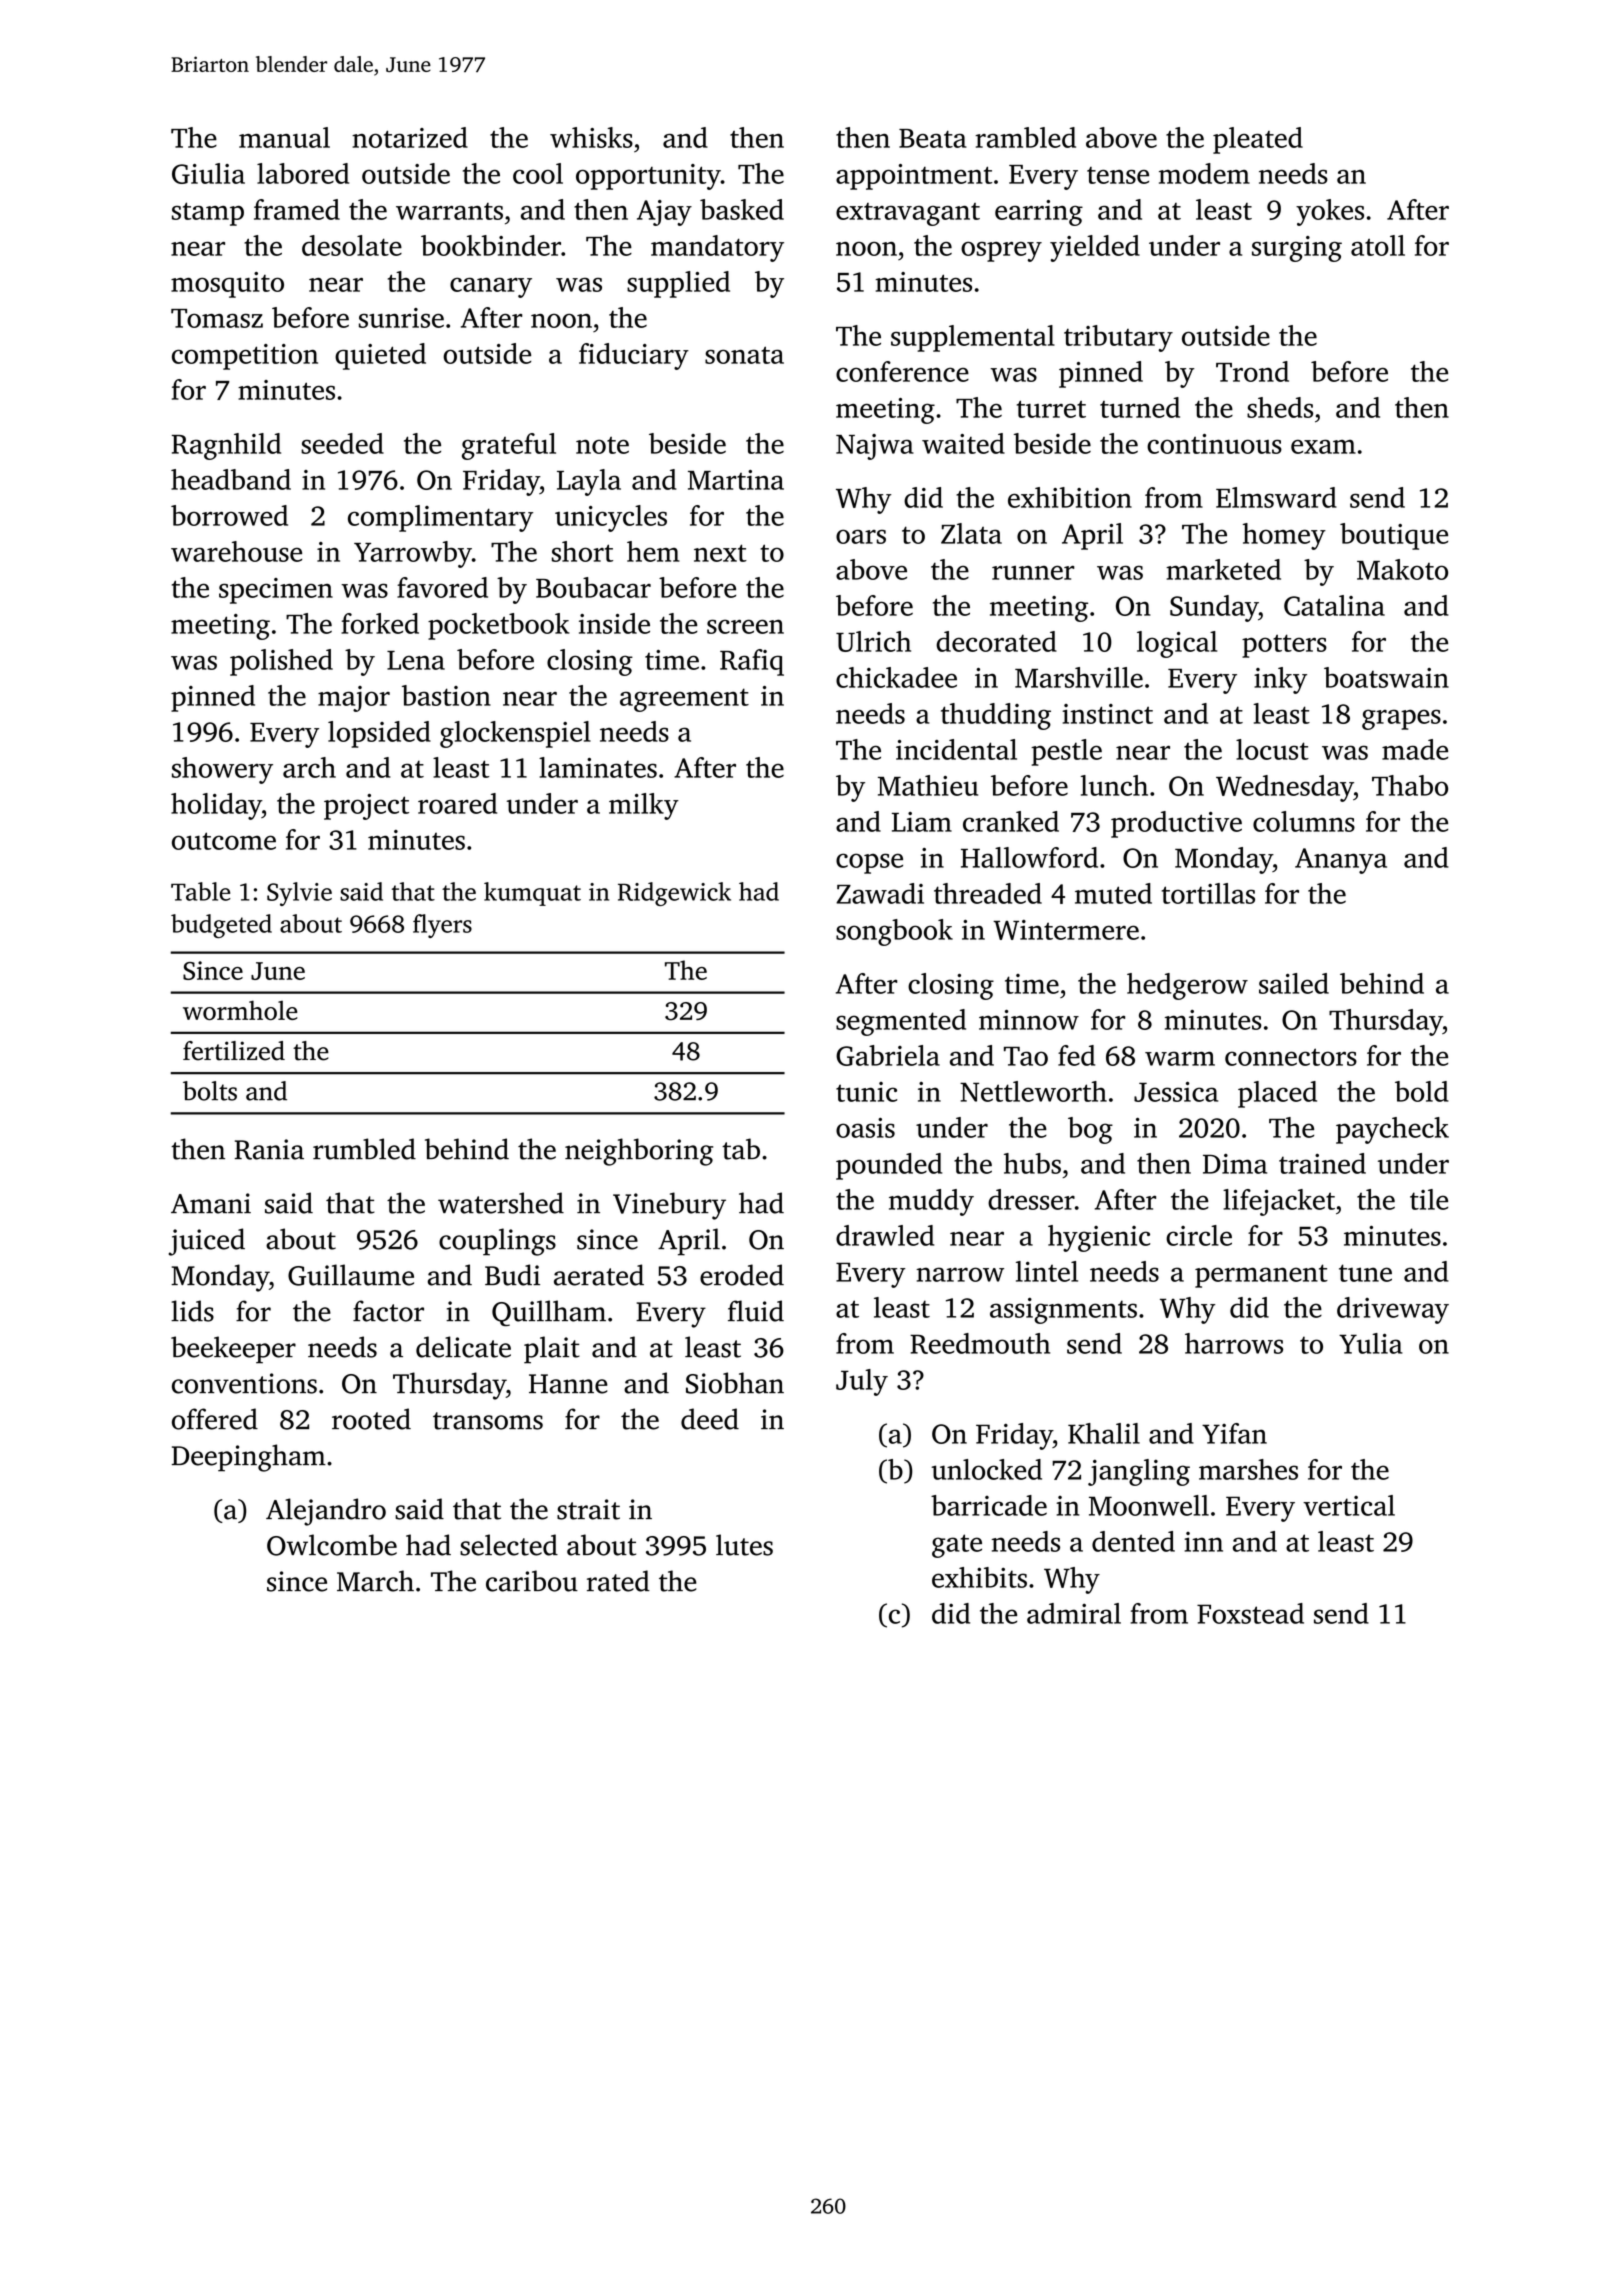  What do you see at coordinates (326, 1512) in the page?
I see `Alejandro` at bounding box center [326, 1512].
